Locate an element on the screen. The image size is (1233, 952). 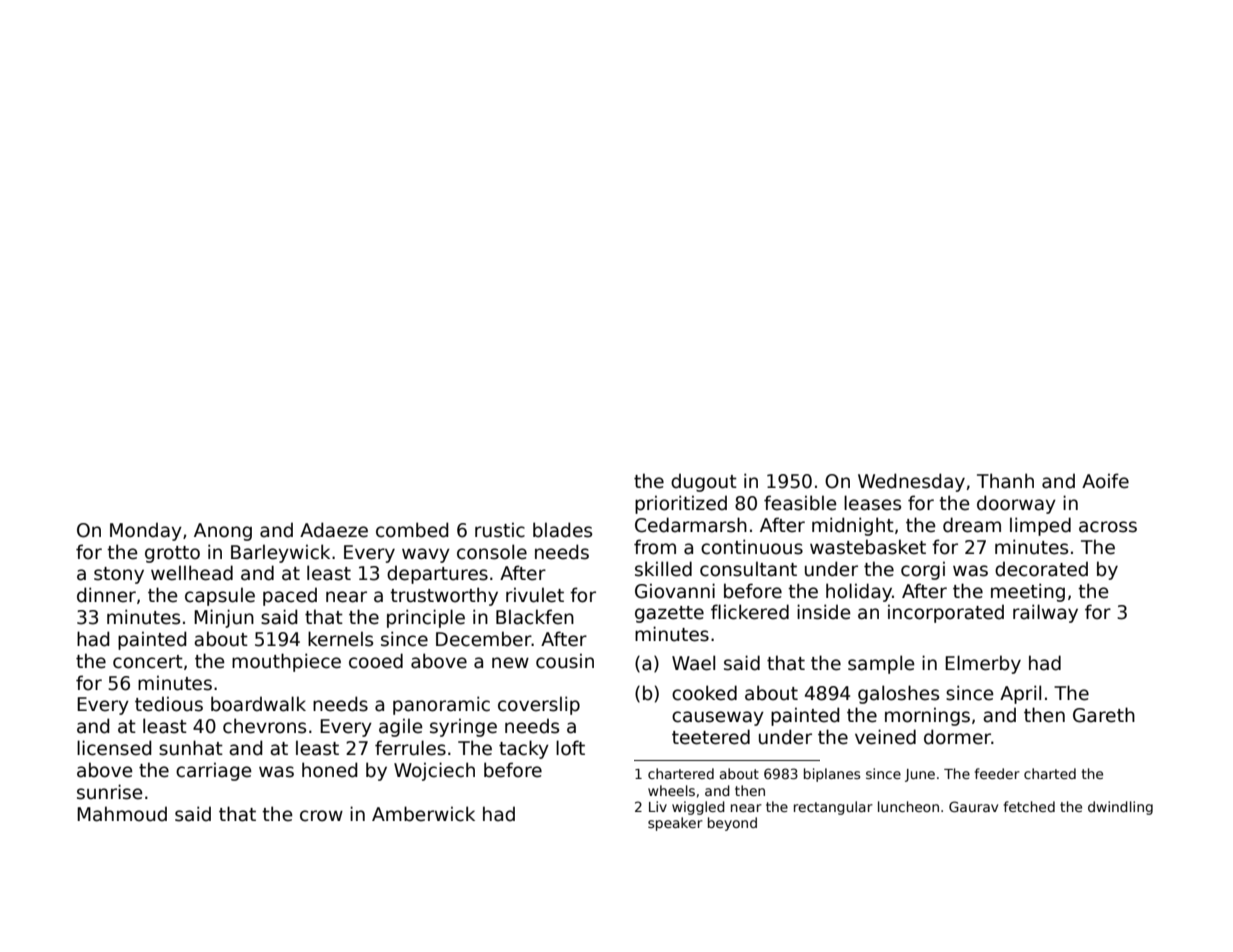
Monday is located at coordinates (146, 531).
